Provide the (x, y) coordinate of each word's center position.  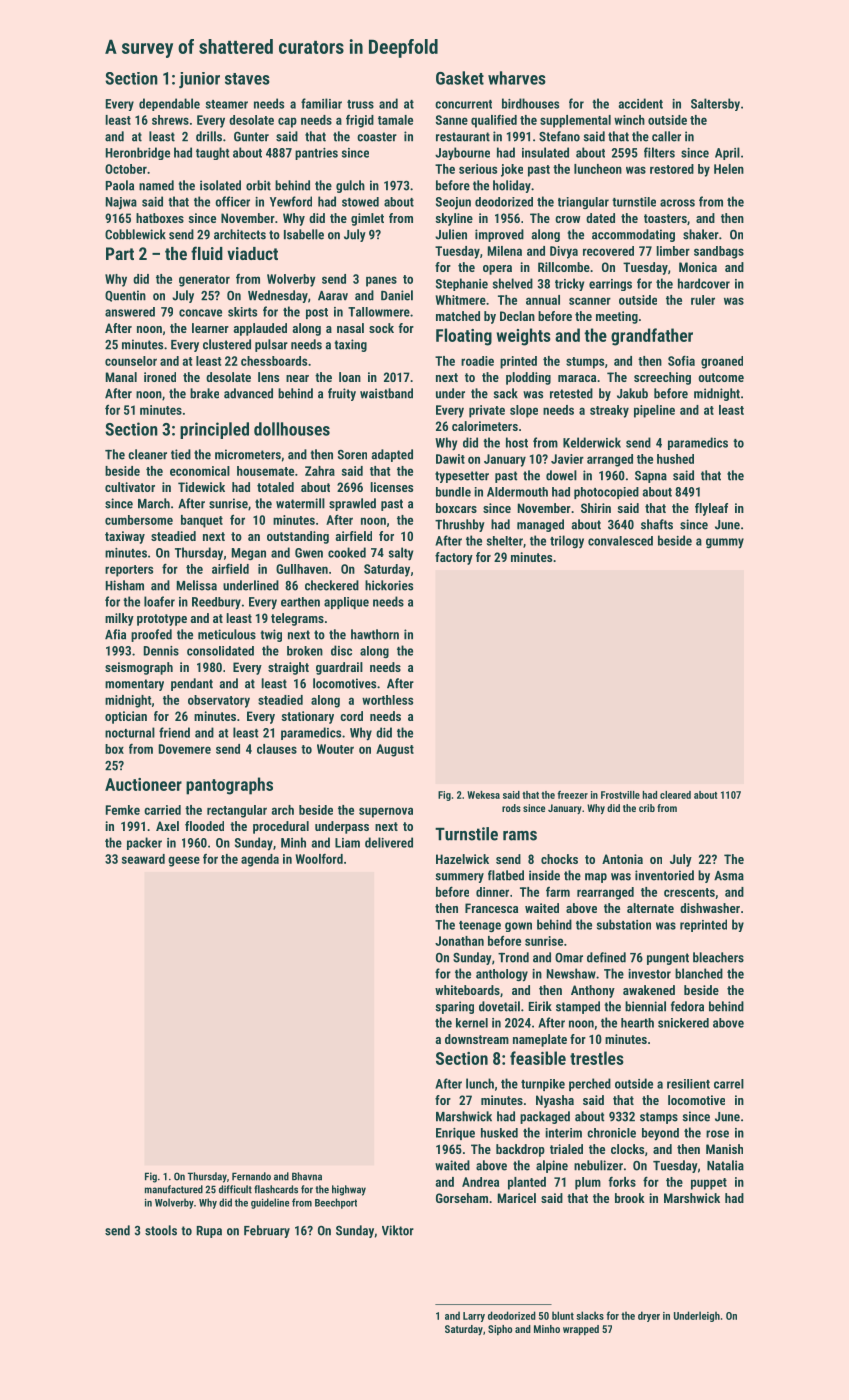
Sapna (651, 477)
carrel (729, 1084)
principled (214, 430)
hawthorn (375, 634)
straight (288, 668)
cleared (675, 795)
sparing (454, 1007)
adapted (392, 455)
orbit (258, 185)
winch (629, 120)
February (267, 1231)
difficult (235, 1189)
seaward (143, 859)
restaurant (463, 137)
